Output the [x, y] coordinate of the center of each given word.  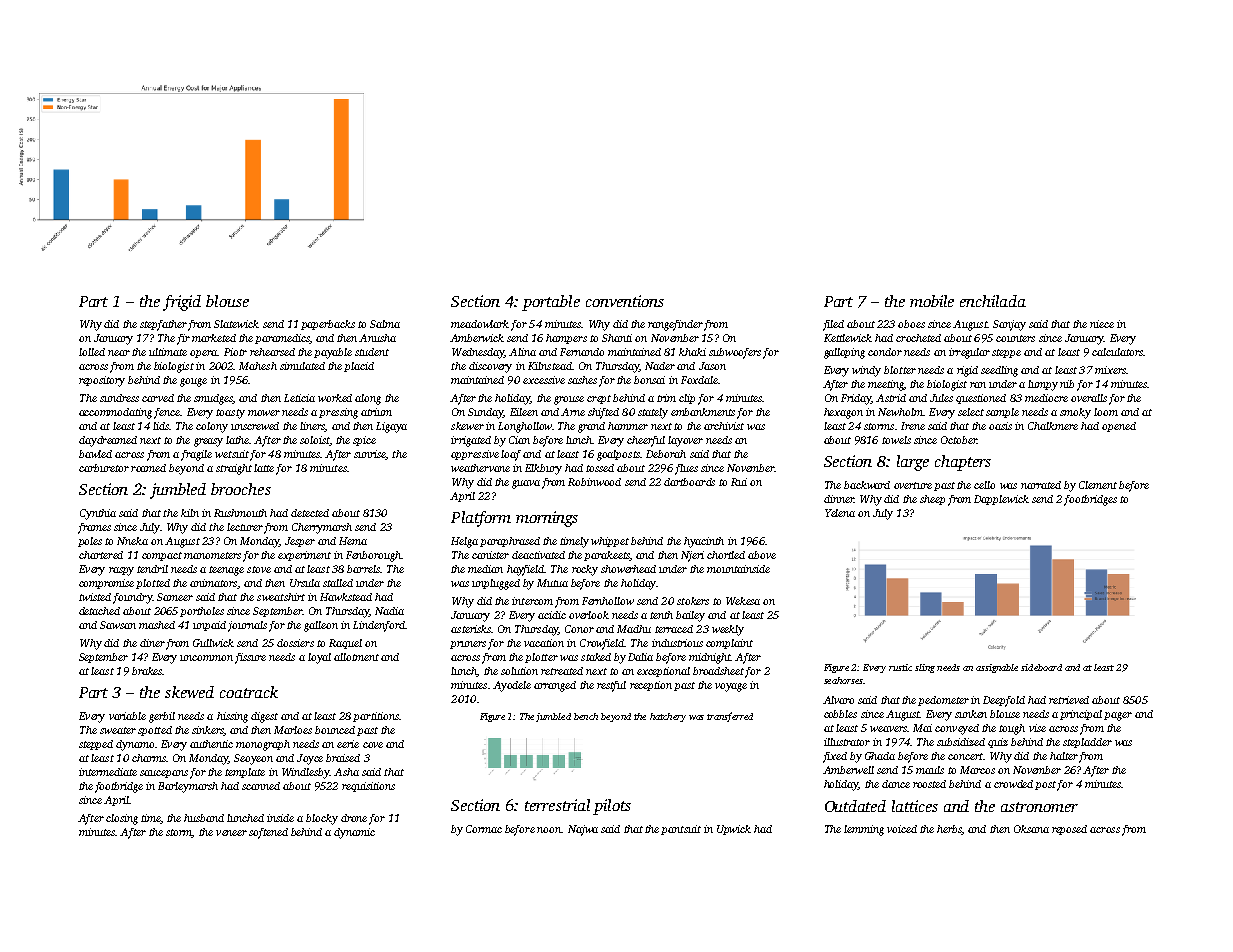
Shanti [617, 338]
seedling [999, 371]
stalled [338, 583]
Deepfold [1004, 701]
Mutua [552, 583]
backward [867, 485]
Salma [385, 324]
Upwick [734, 830]
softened [268, 833]
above [762, 555]
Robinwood [594, 482]
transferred [730, 717]
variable [127, 716]
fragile [196, 455]
